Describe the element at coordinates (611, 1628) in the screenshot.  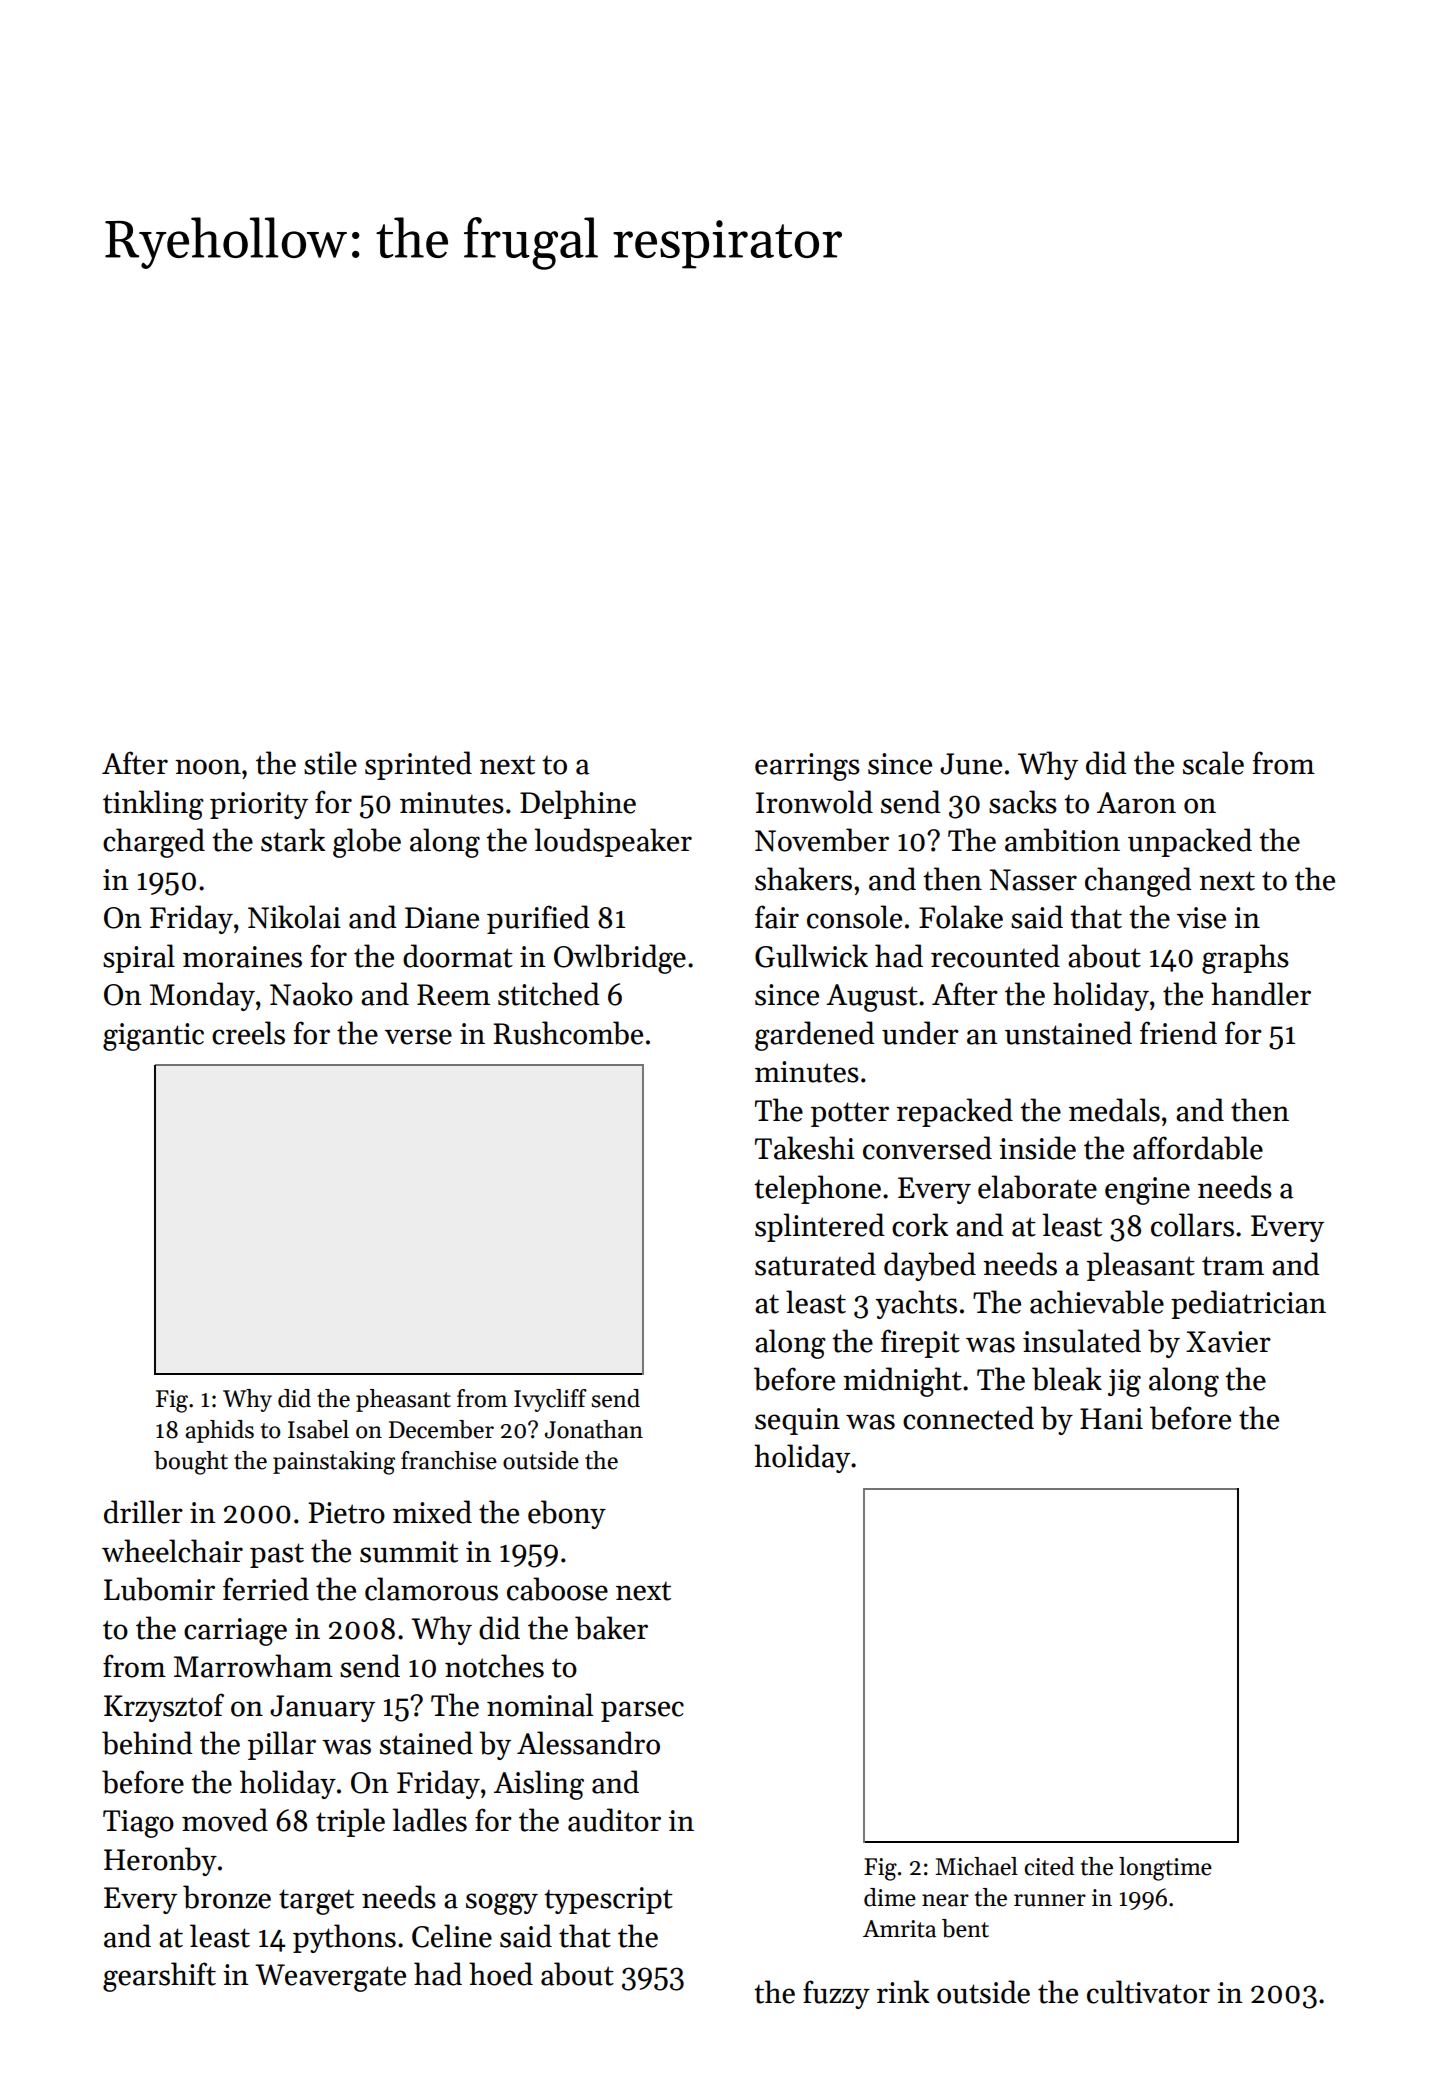
I see `baker` at that location.
